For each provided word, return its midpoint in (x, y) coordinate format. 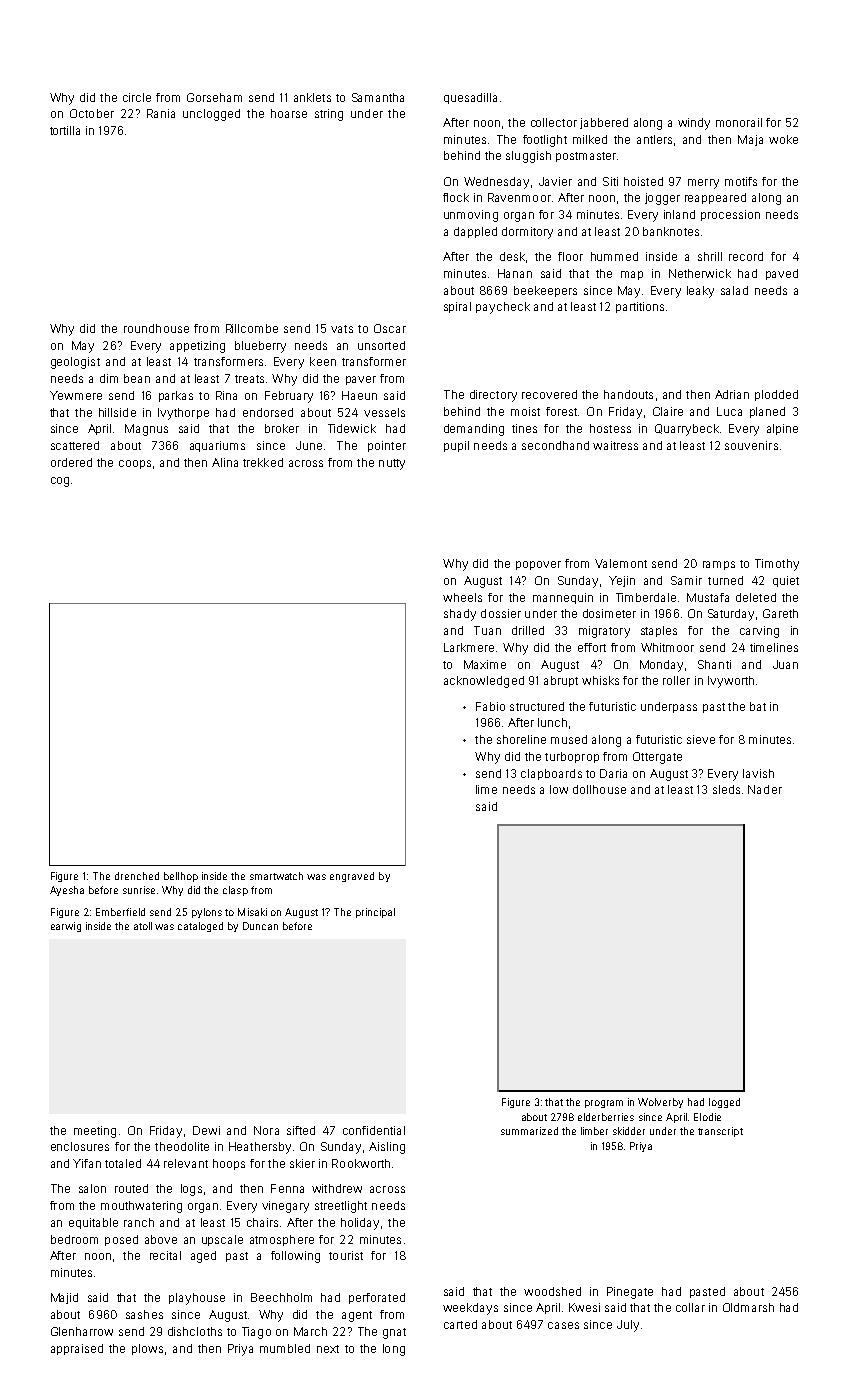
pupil (456, 446)
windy (694, 124)
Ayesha (67, 891)
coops (135, 464)
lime (486, 789)
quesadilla (470, 98)
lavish (758, 773)
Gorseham (214, 97)
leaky (700, 292)
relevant (186, 1163)
